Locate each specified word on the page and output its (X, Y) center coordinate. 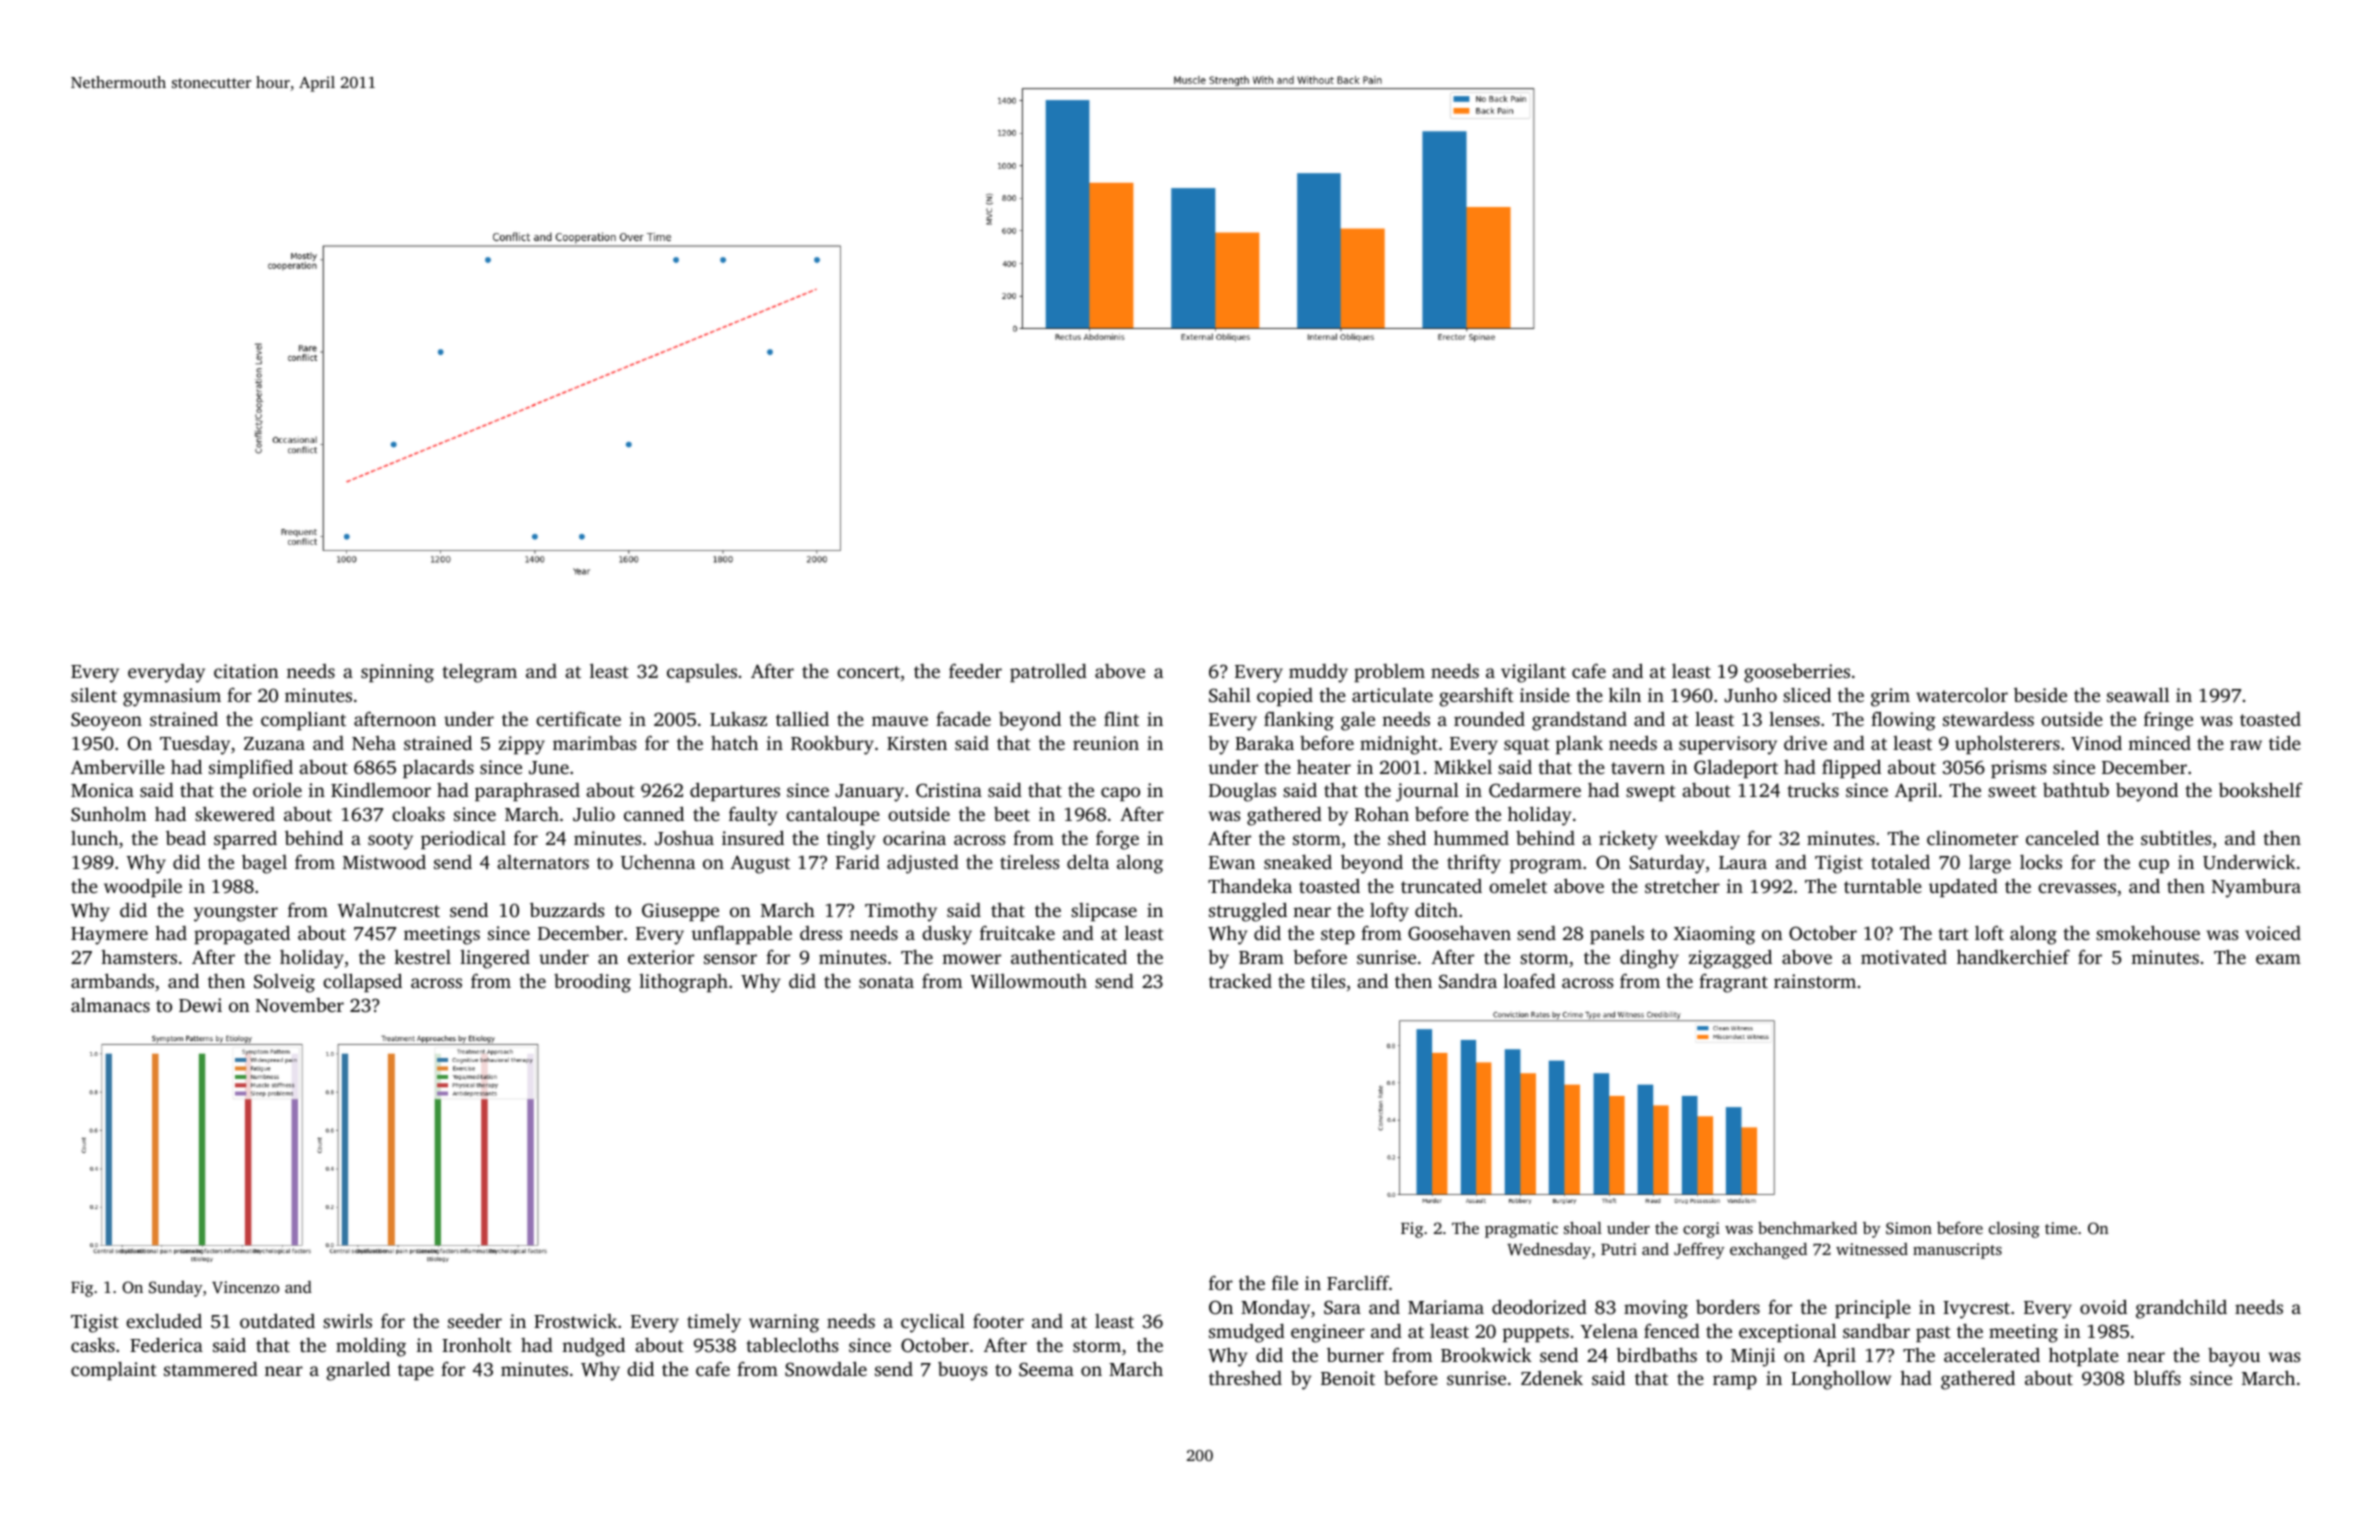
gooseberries (1797, 673)
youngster (236, 913)
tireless (1029, 861)
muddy (1318, 673)
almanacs (110, 1005)
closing (2014, 1230)
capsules (702, 673)
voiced (2273, 933)
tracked (1240, 981)
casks (93, 1345)
